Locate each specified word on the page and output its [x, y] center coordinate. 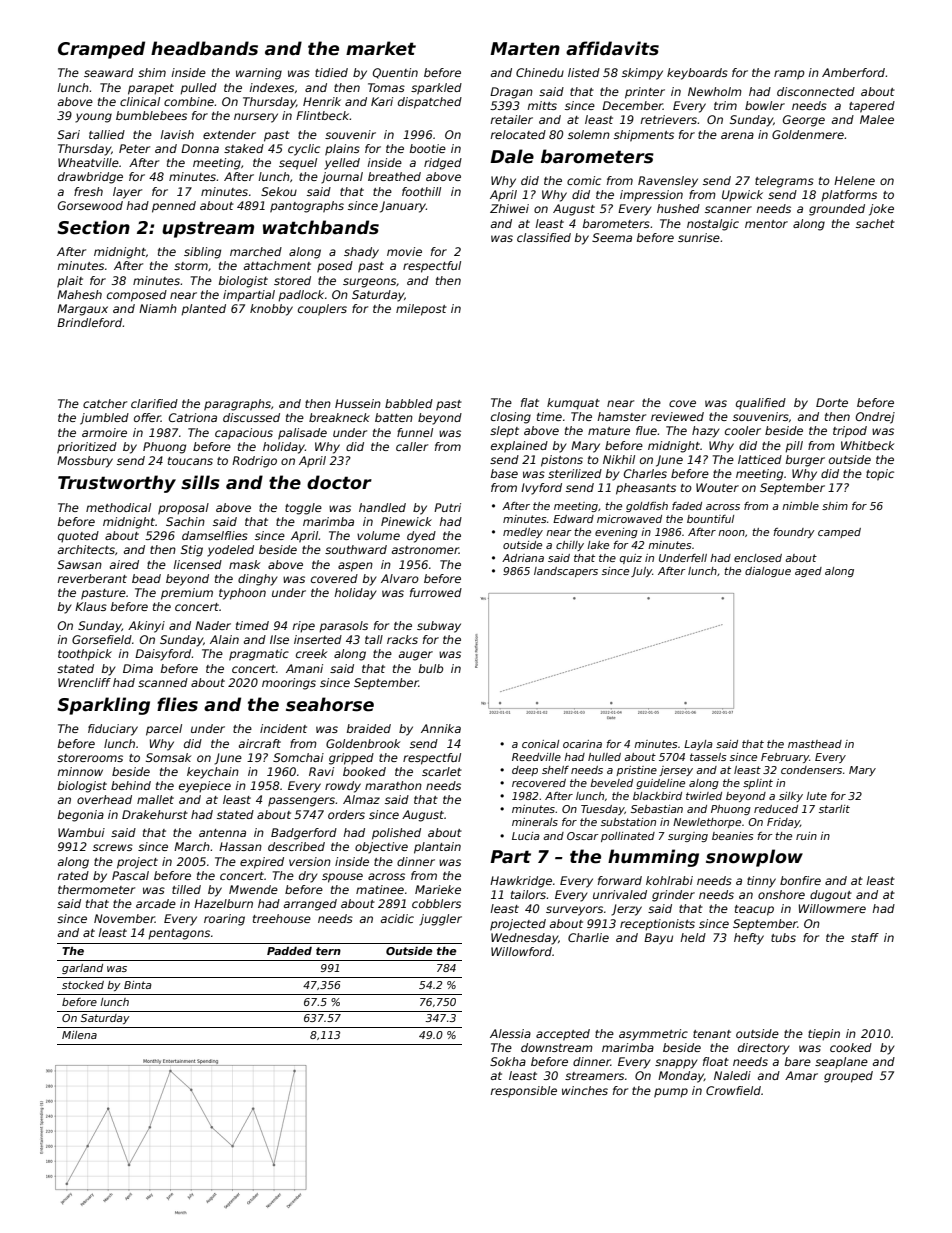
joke [881, 210]
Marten [525, 49]
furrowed [436, 592]
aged [808, 572]
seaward [109, 72]
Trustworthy [117, 484]
